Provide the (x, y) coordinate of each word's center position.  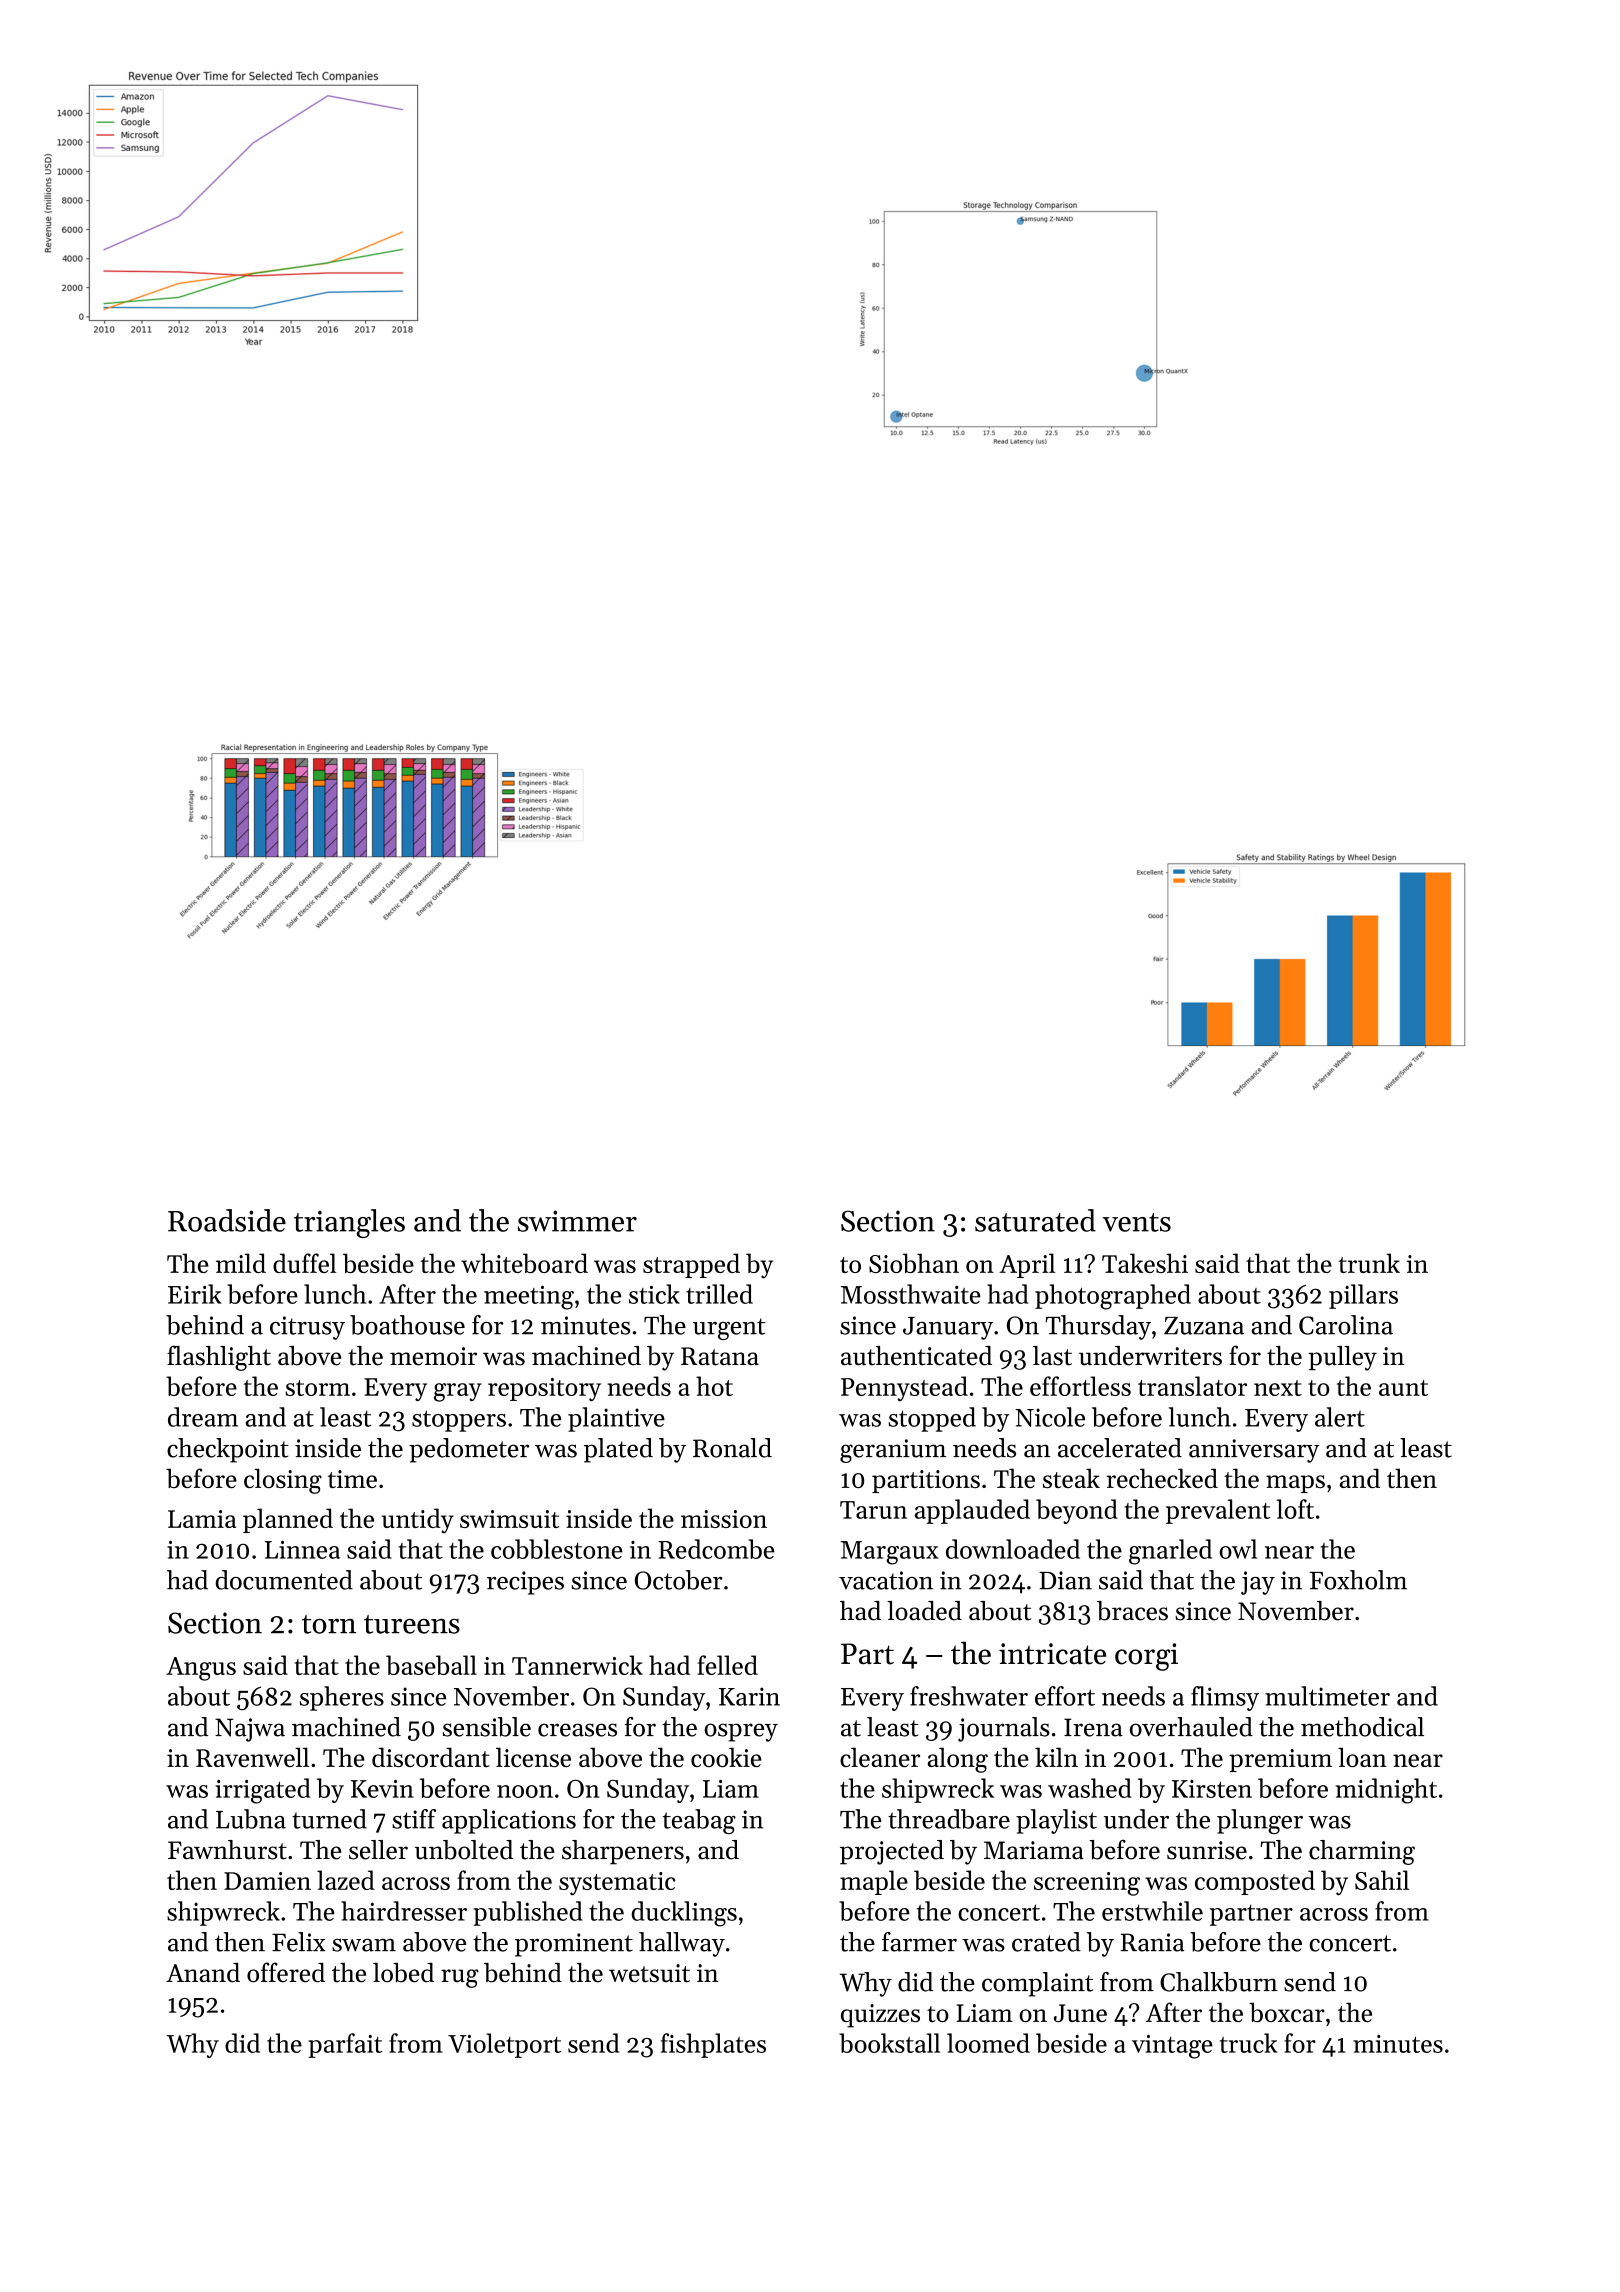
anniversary (1254, 1451)
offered (286, 1972)
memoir (433, 1356)
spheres (342, 1698)
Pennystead (904, 1388)
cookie (726, 1757)
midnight (1386, 1791)
